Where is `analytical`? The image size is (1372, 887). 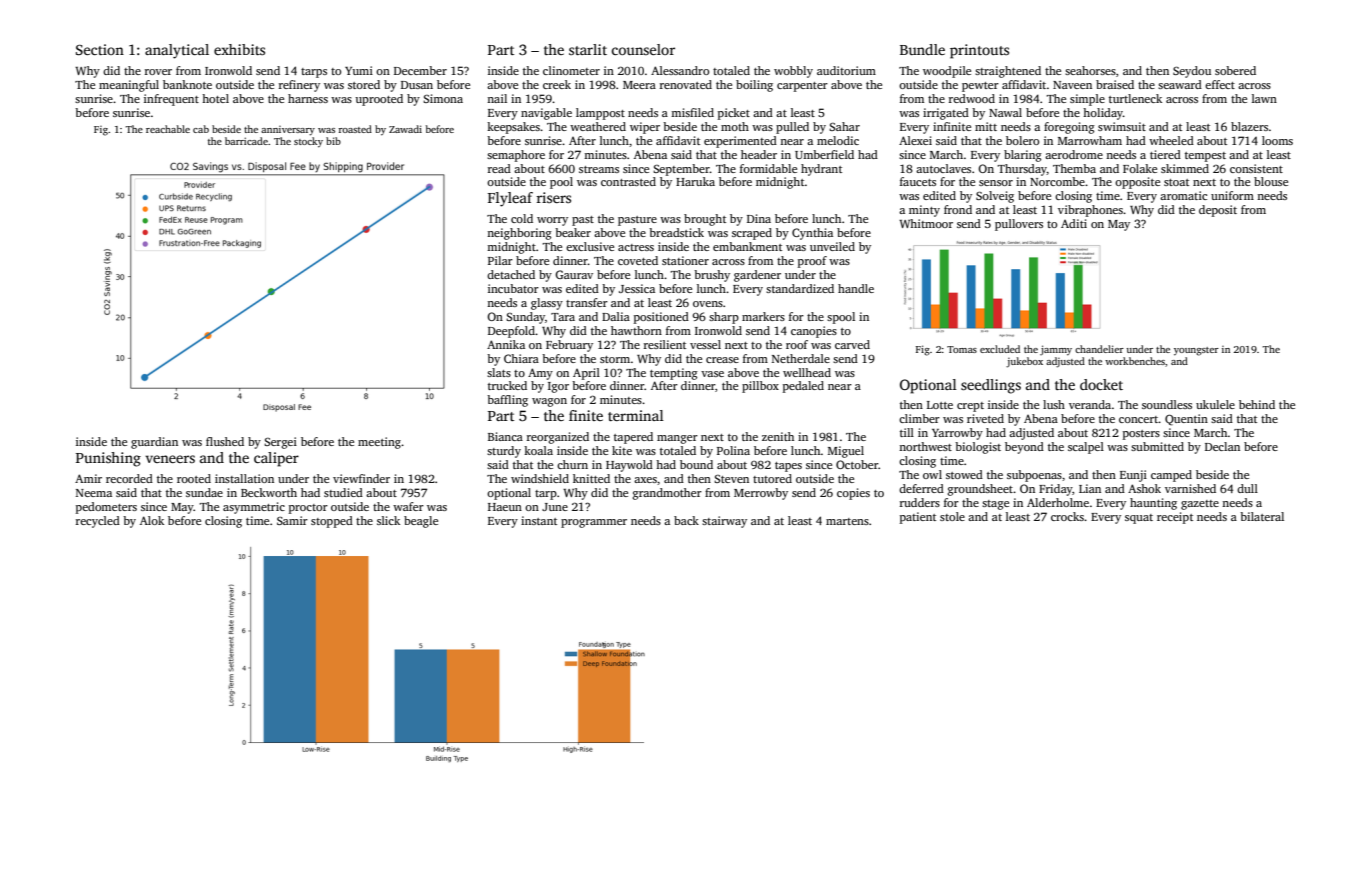 analytical is located at coordinates (177, 51).
